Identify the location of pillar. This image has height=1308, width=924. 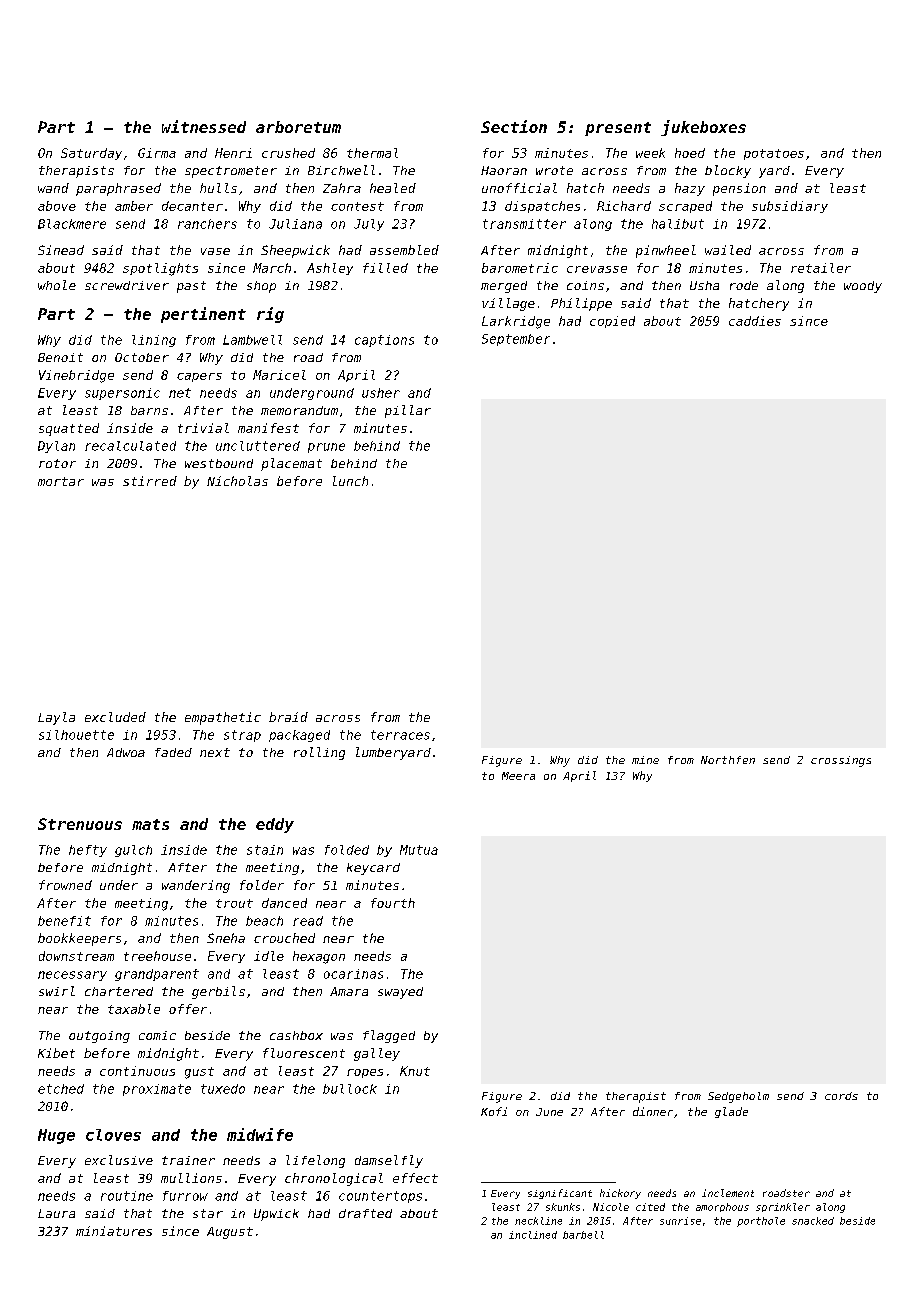
(408, 411).
